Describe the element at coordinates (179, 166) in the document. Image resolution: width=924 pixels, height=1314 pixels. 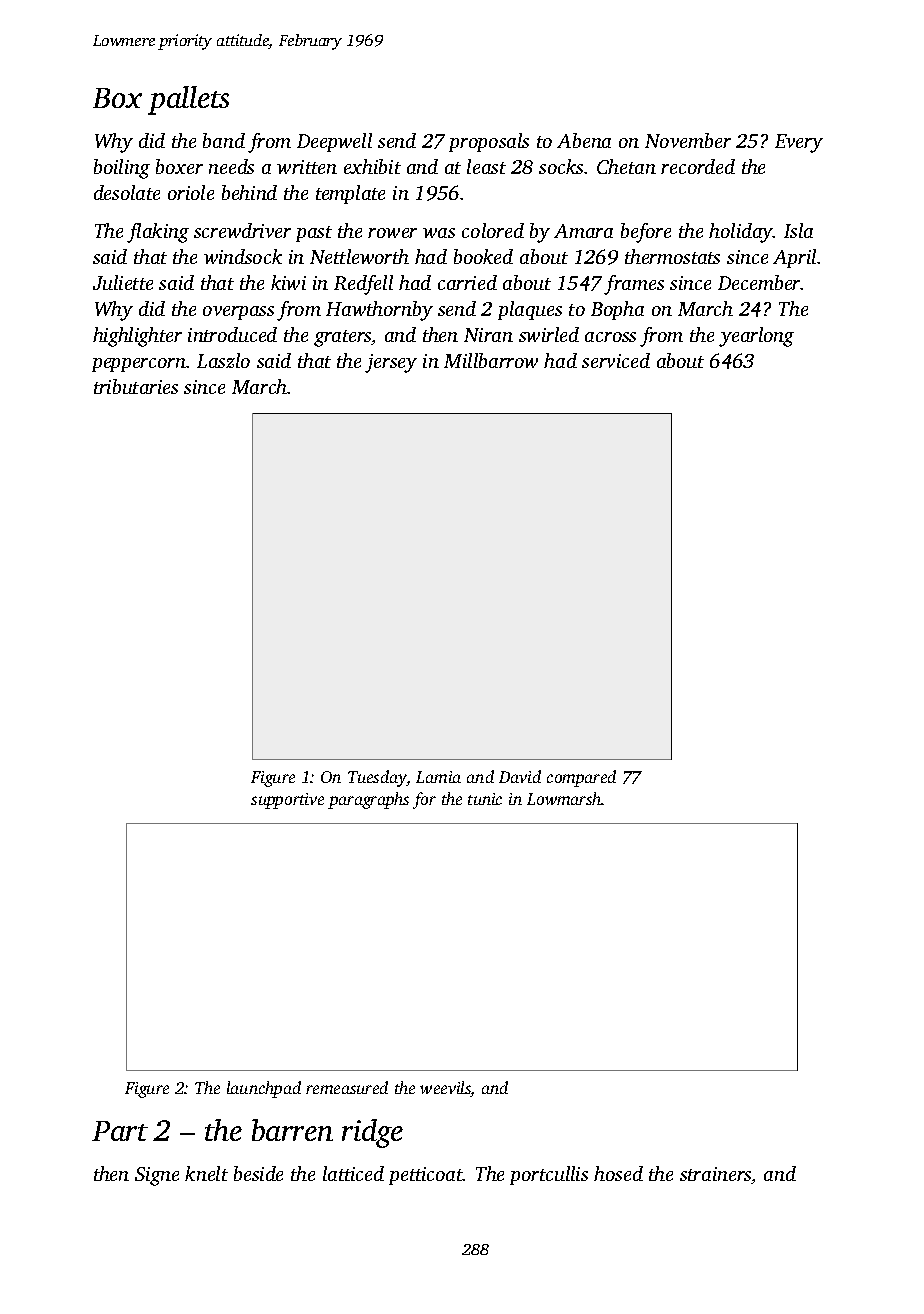
I see `boxer` at that location.
